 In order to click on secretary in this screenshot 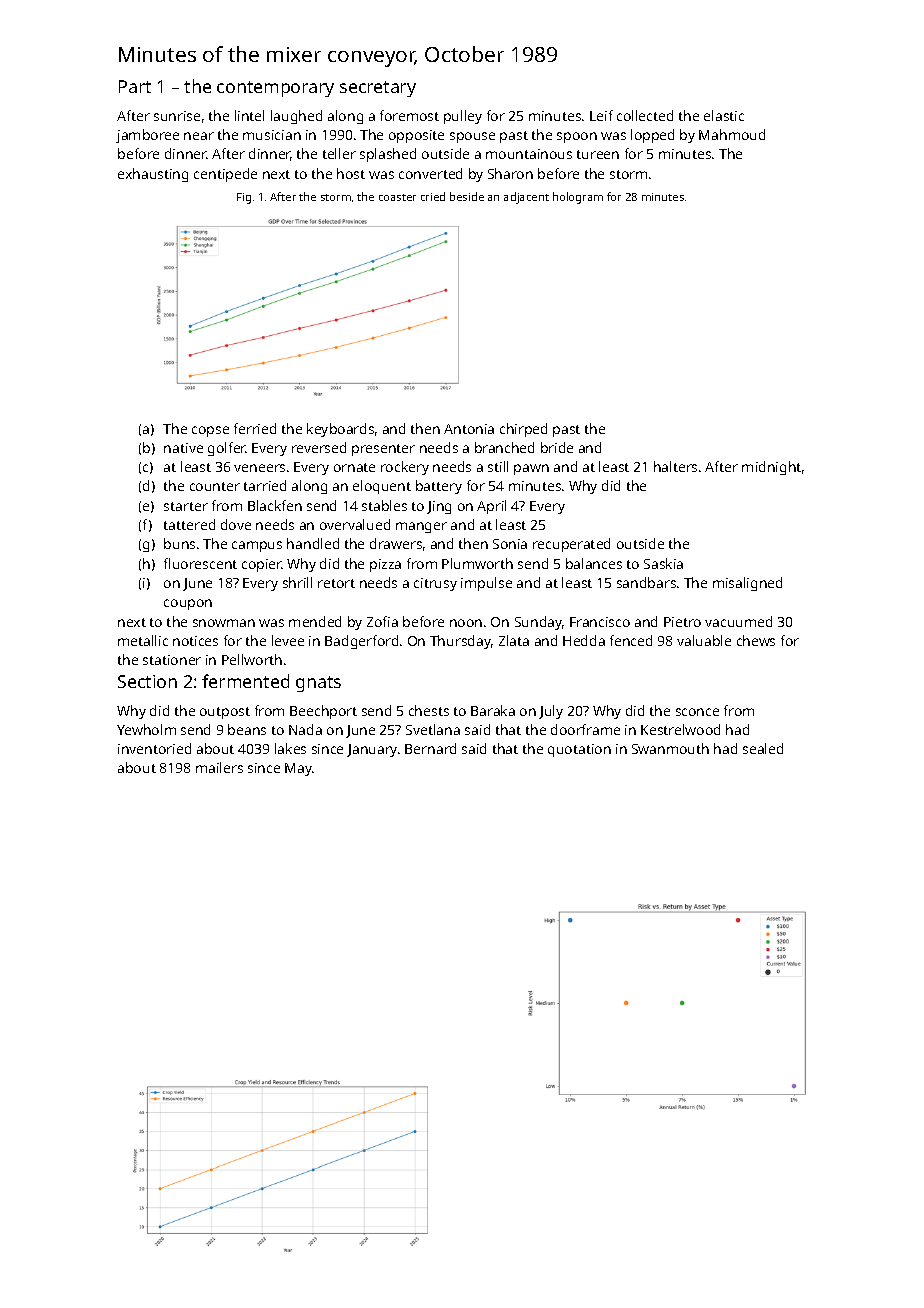, I will do `click(378, 89)`.
